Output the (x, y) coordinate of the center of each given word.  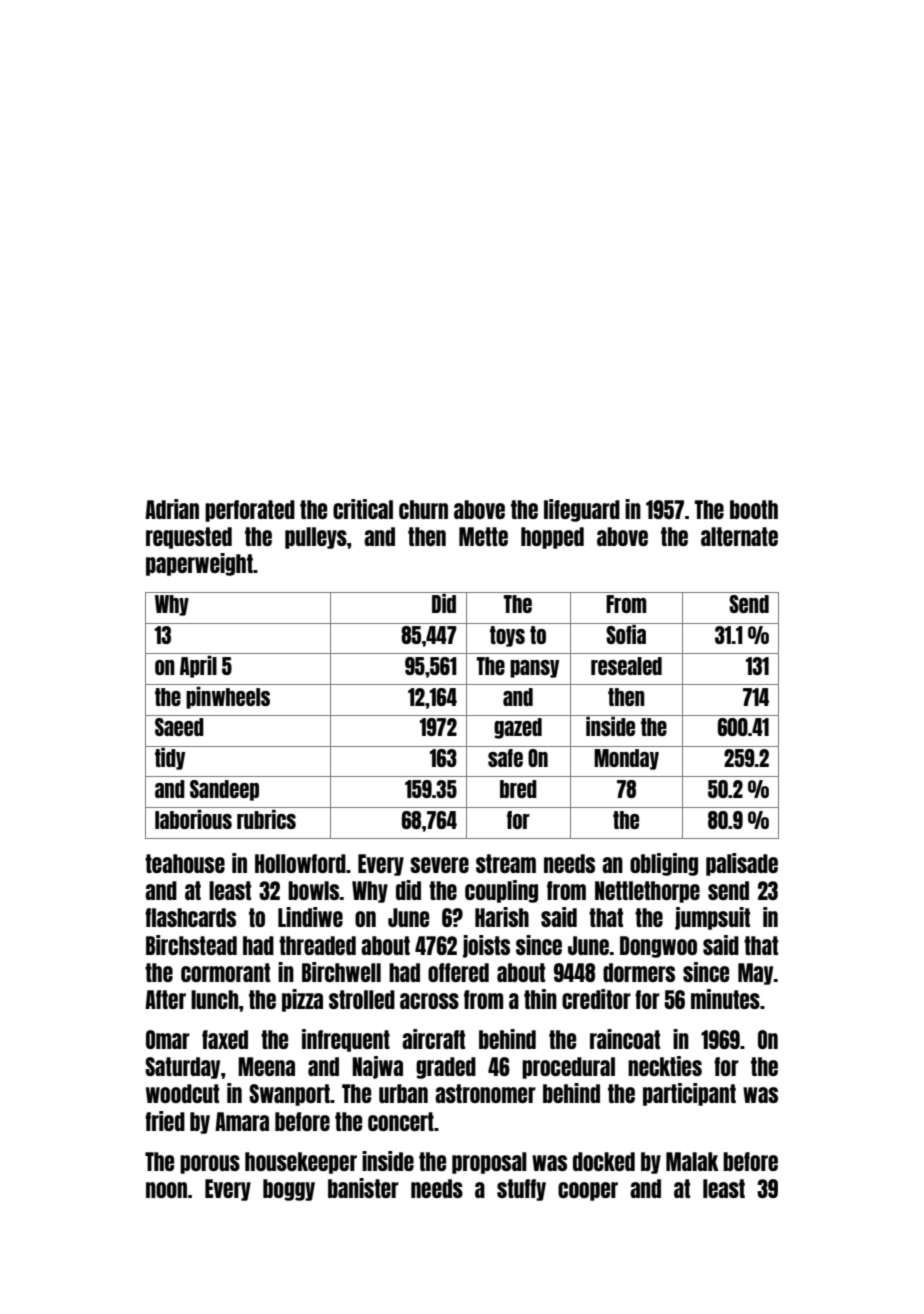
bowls (314, 890)
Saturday (182, 1068)
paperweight (199, 564)
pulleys (316, 538)
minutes (725, 999)
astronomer (485, 1093)
